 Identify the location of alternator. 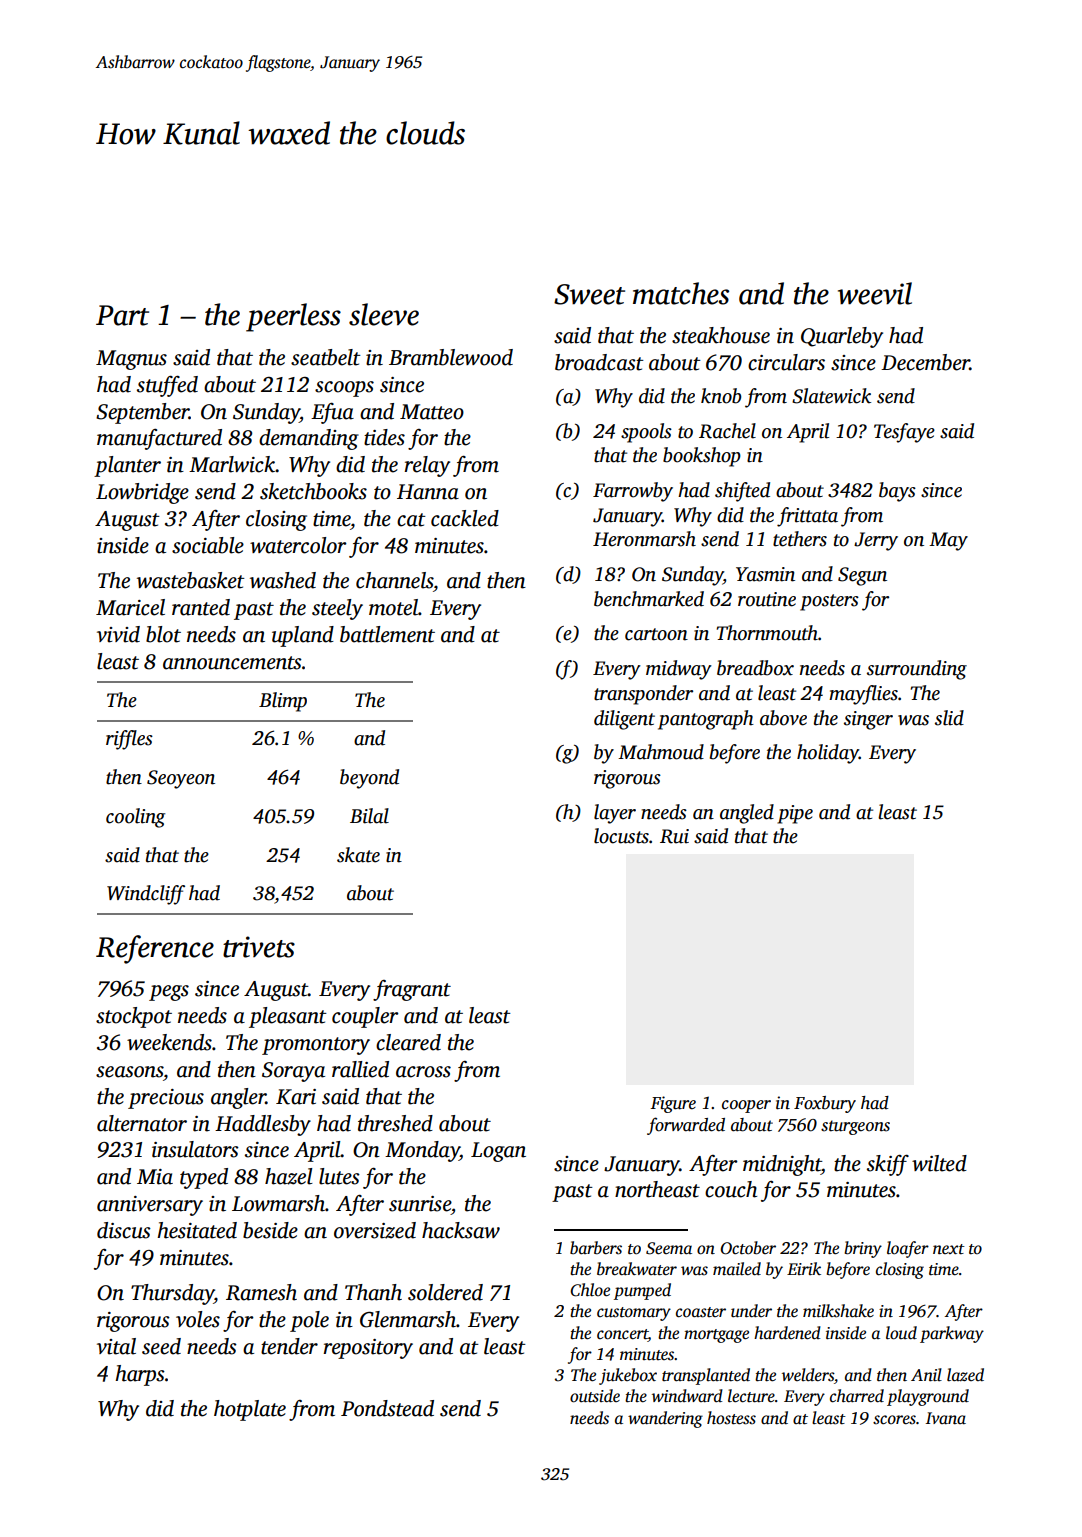
(142, 1123).
